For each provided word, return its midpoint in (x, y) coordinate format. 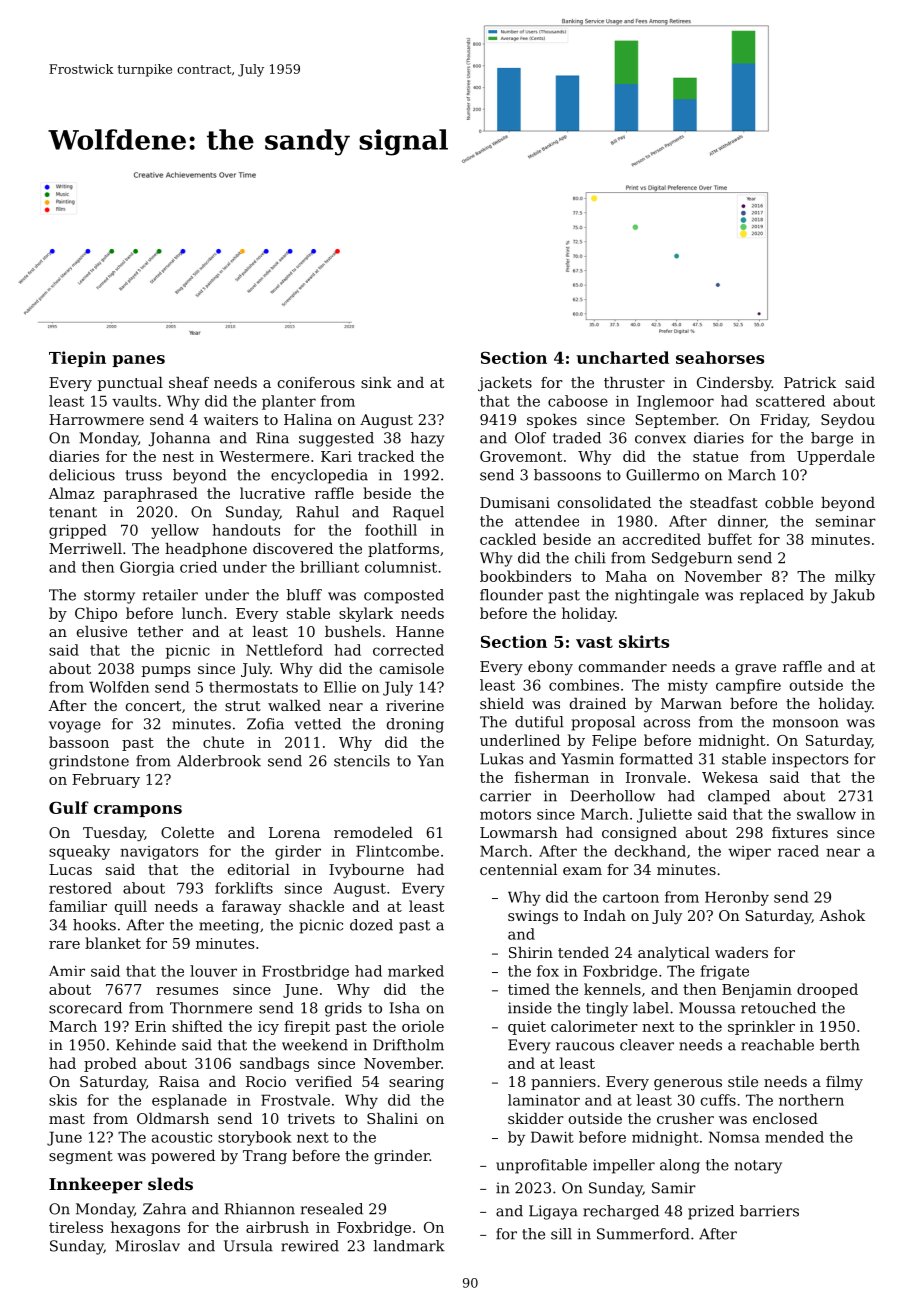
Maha (626, 576)
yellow (175, 531)
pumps (166, 671)
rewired (310, 1246)
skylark (366, 614)
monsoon (806, 723)
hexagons (145, 1228)
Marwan (691, 703)
